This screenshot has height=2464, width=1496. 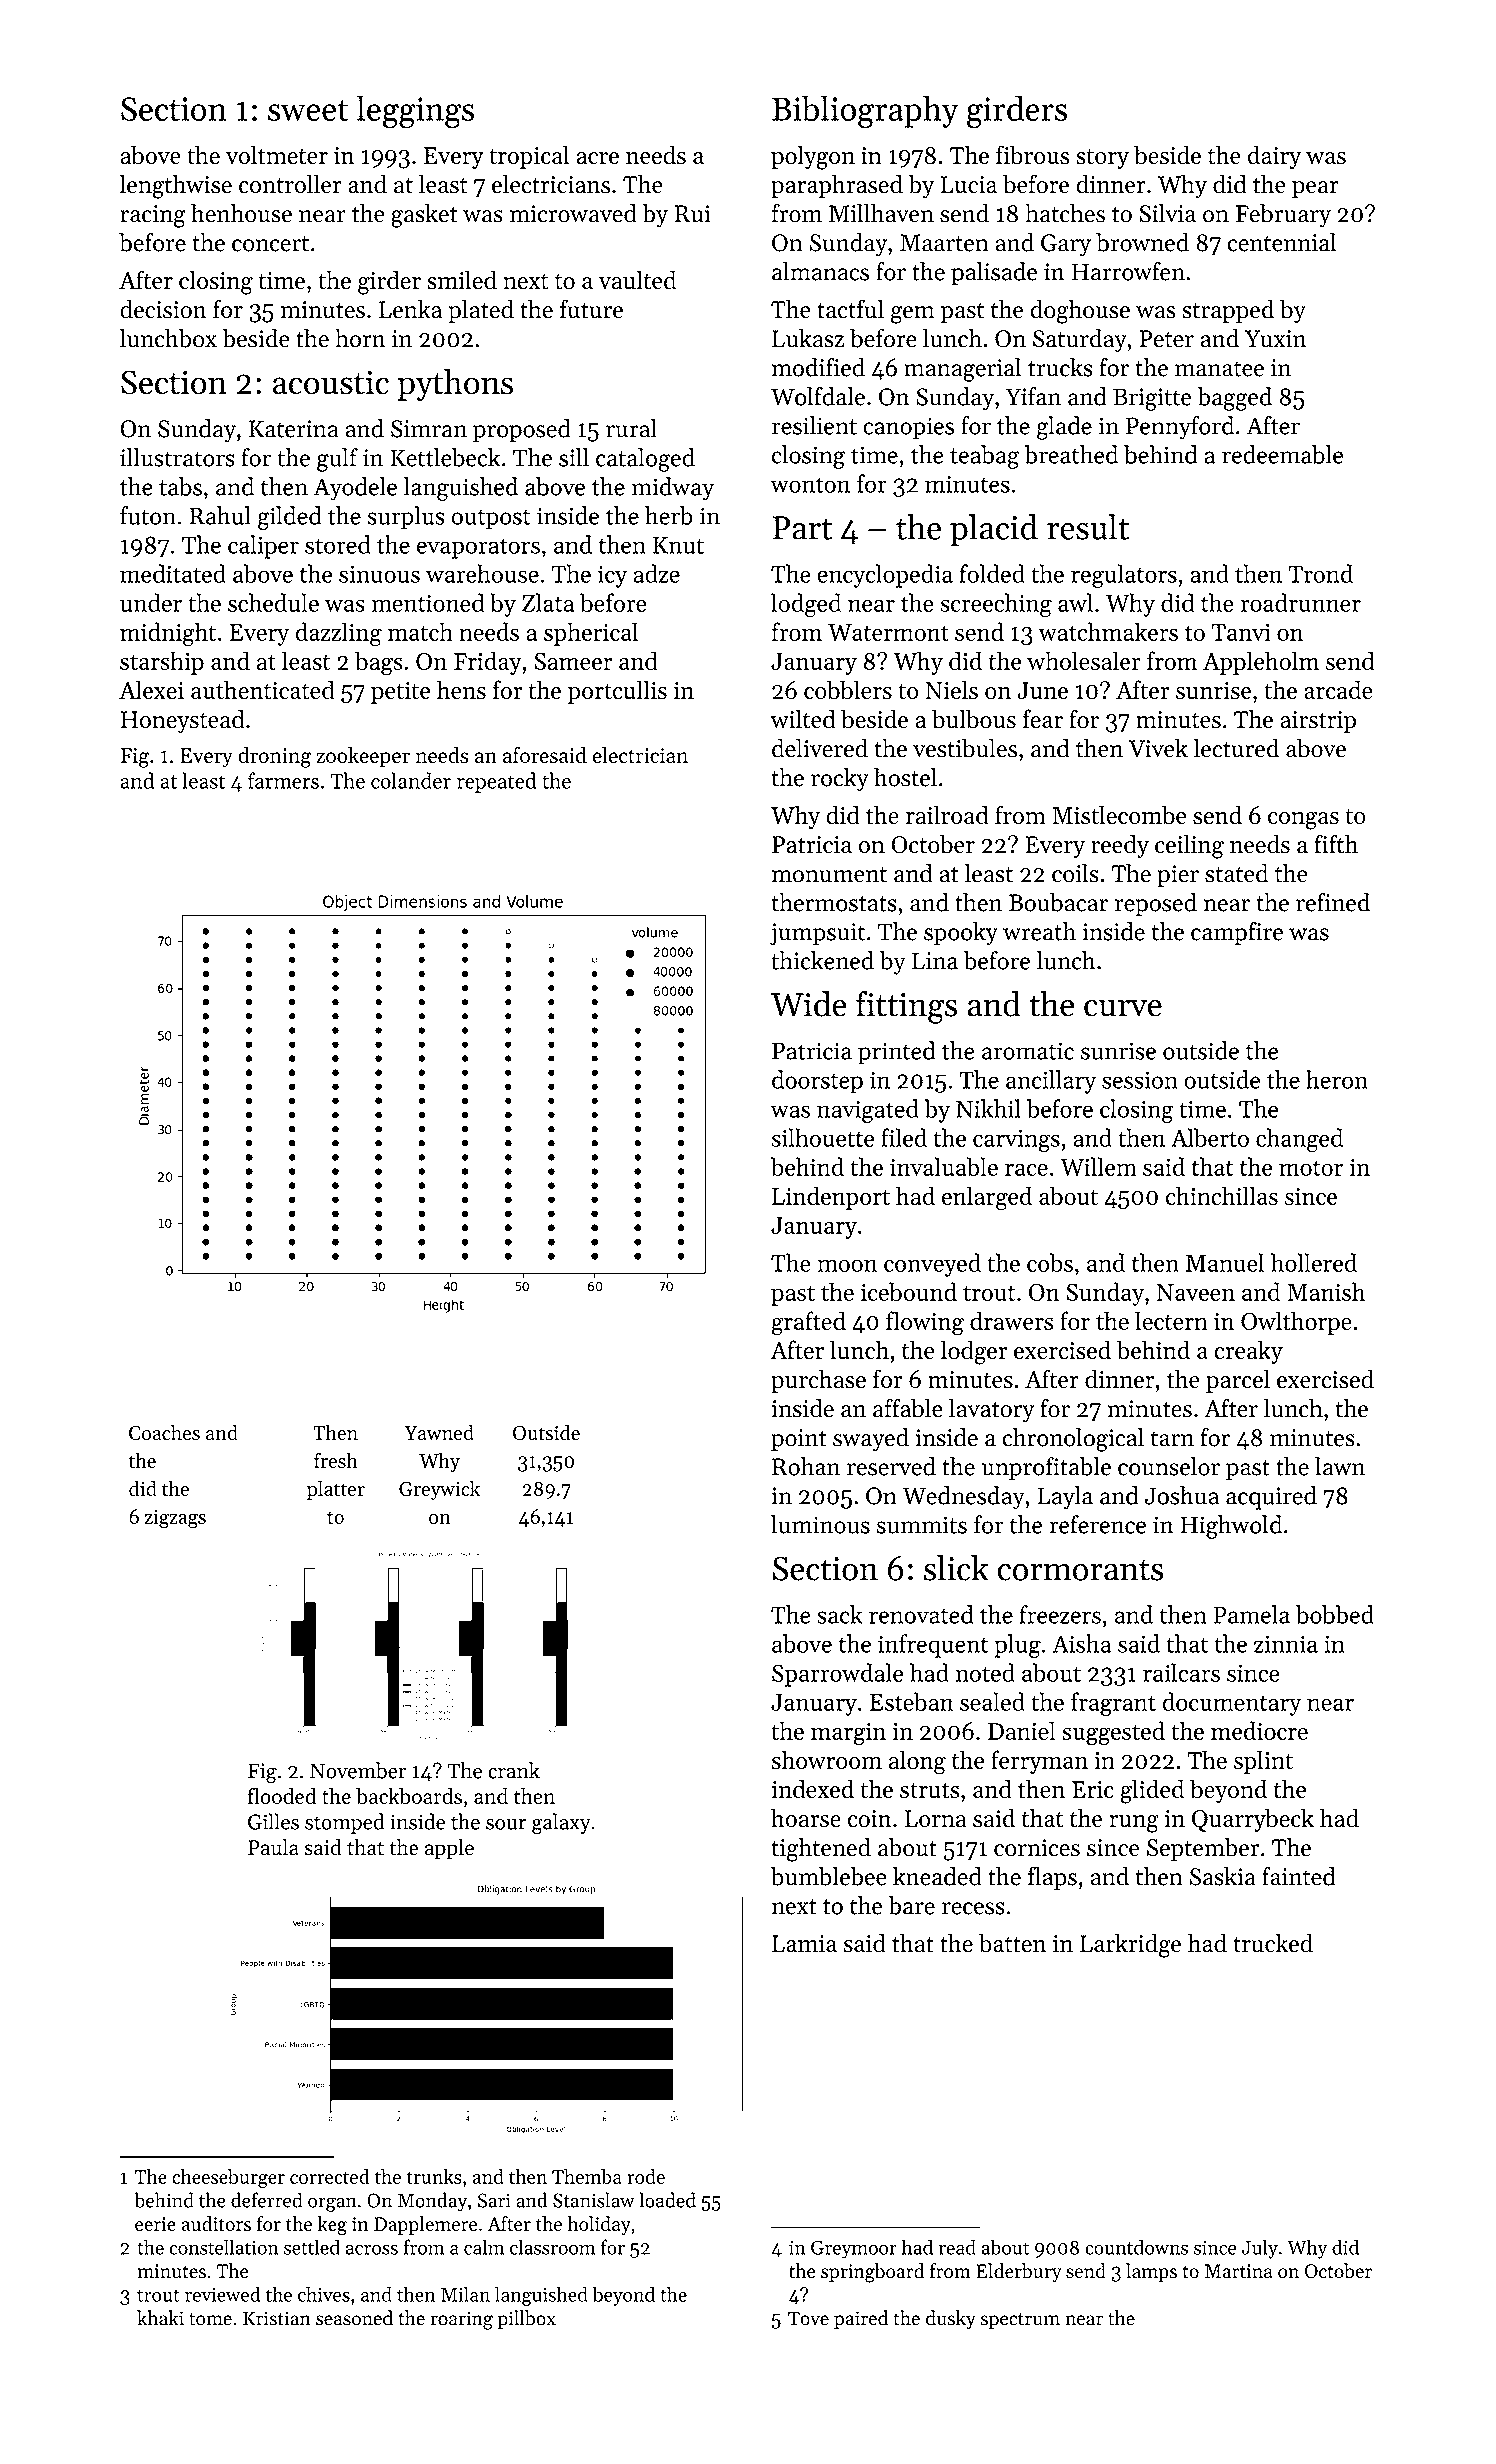 What do you see at coordinates (415, 111) in the screenshot?
I see `leggings` at bounding box center [415, 111].
